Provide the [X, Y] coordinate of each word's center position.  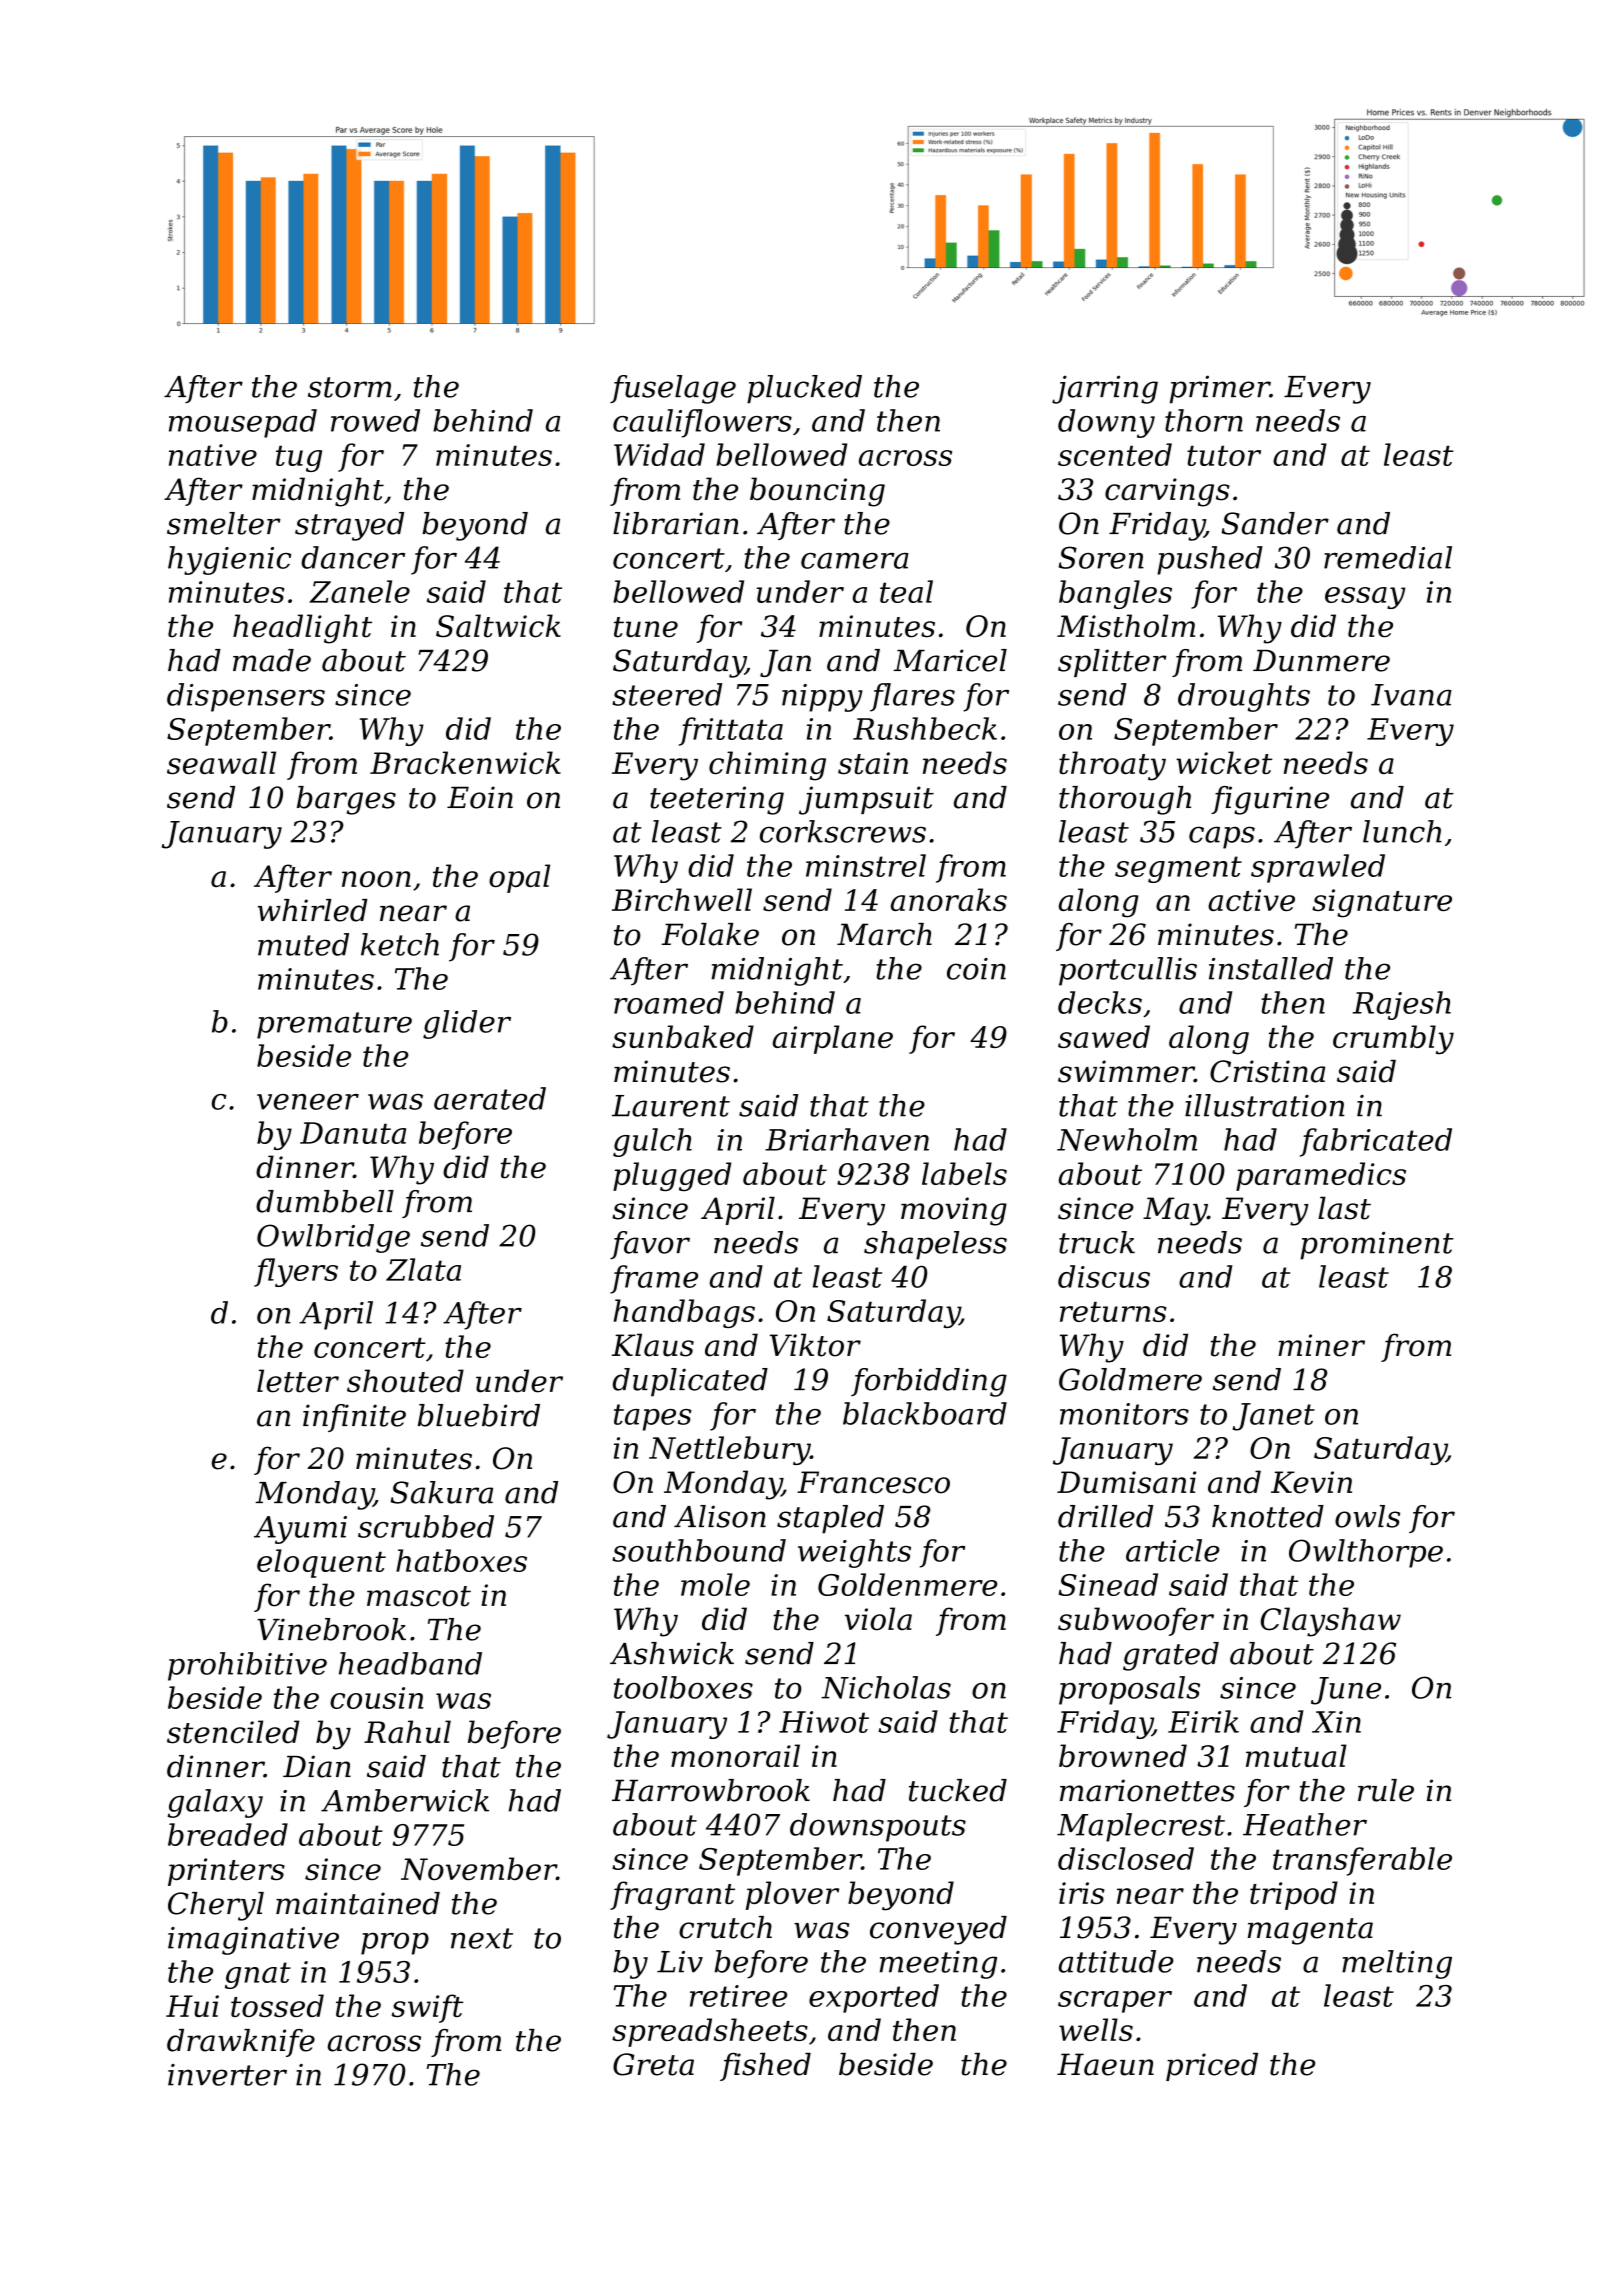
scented [1115, 454]
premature [334, 1025]
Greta [653, 2064]
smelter [224, 523]
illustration [1264, 1105]
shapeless [935, 1245]
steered [667, 694]
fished [765, 2067]
